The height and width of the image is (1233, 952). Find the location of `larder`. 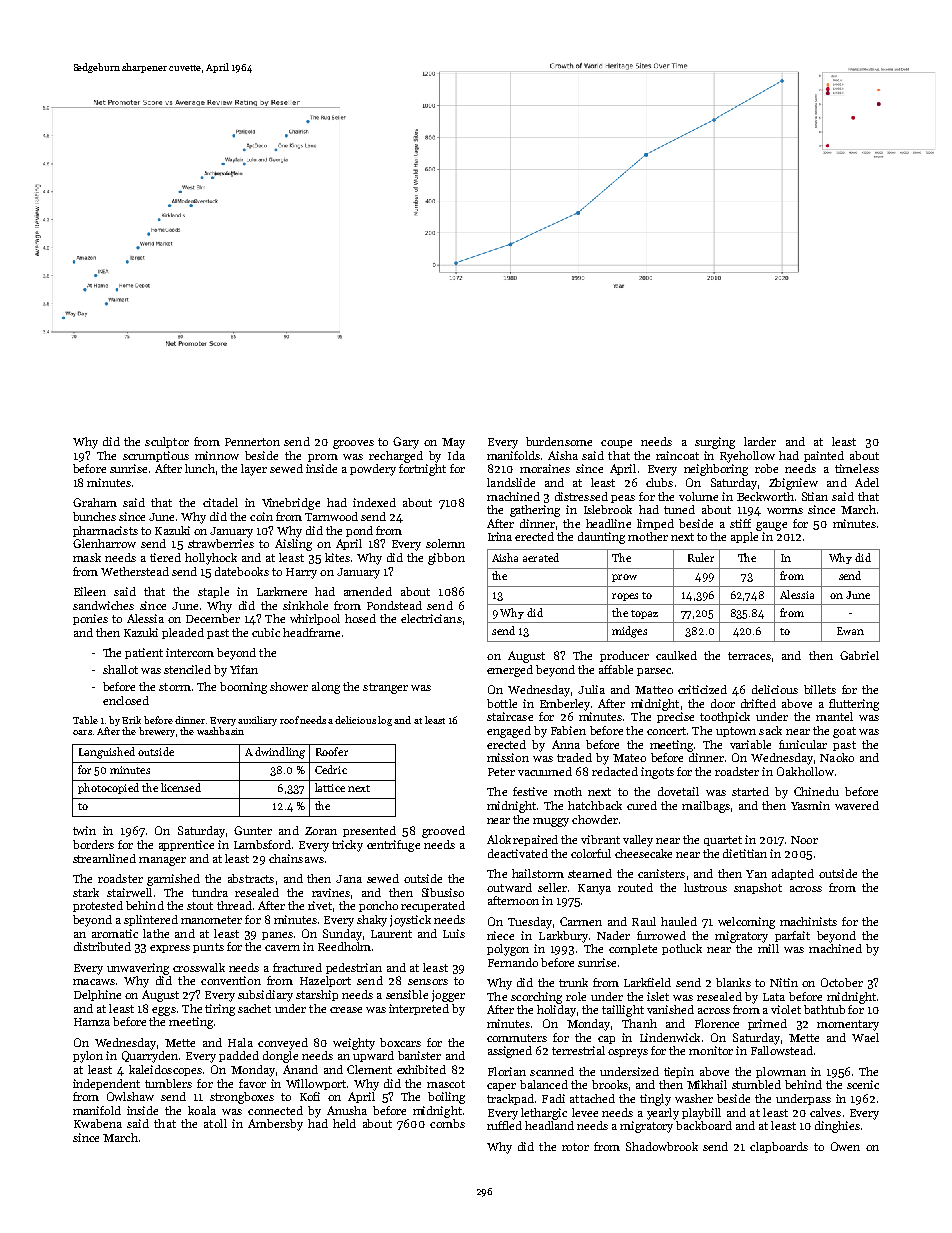

larder is located at coordinates (760, 441).
